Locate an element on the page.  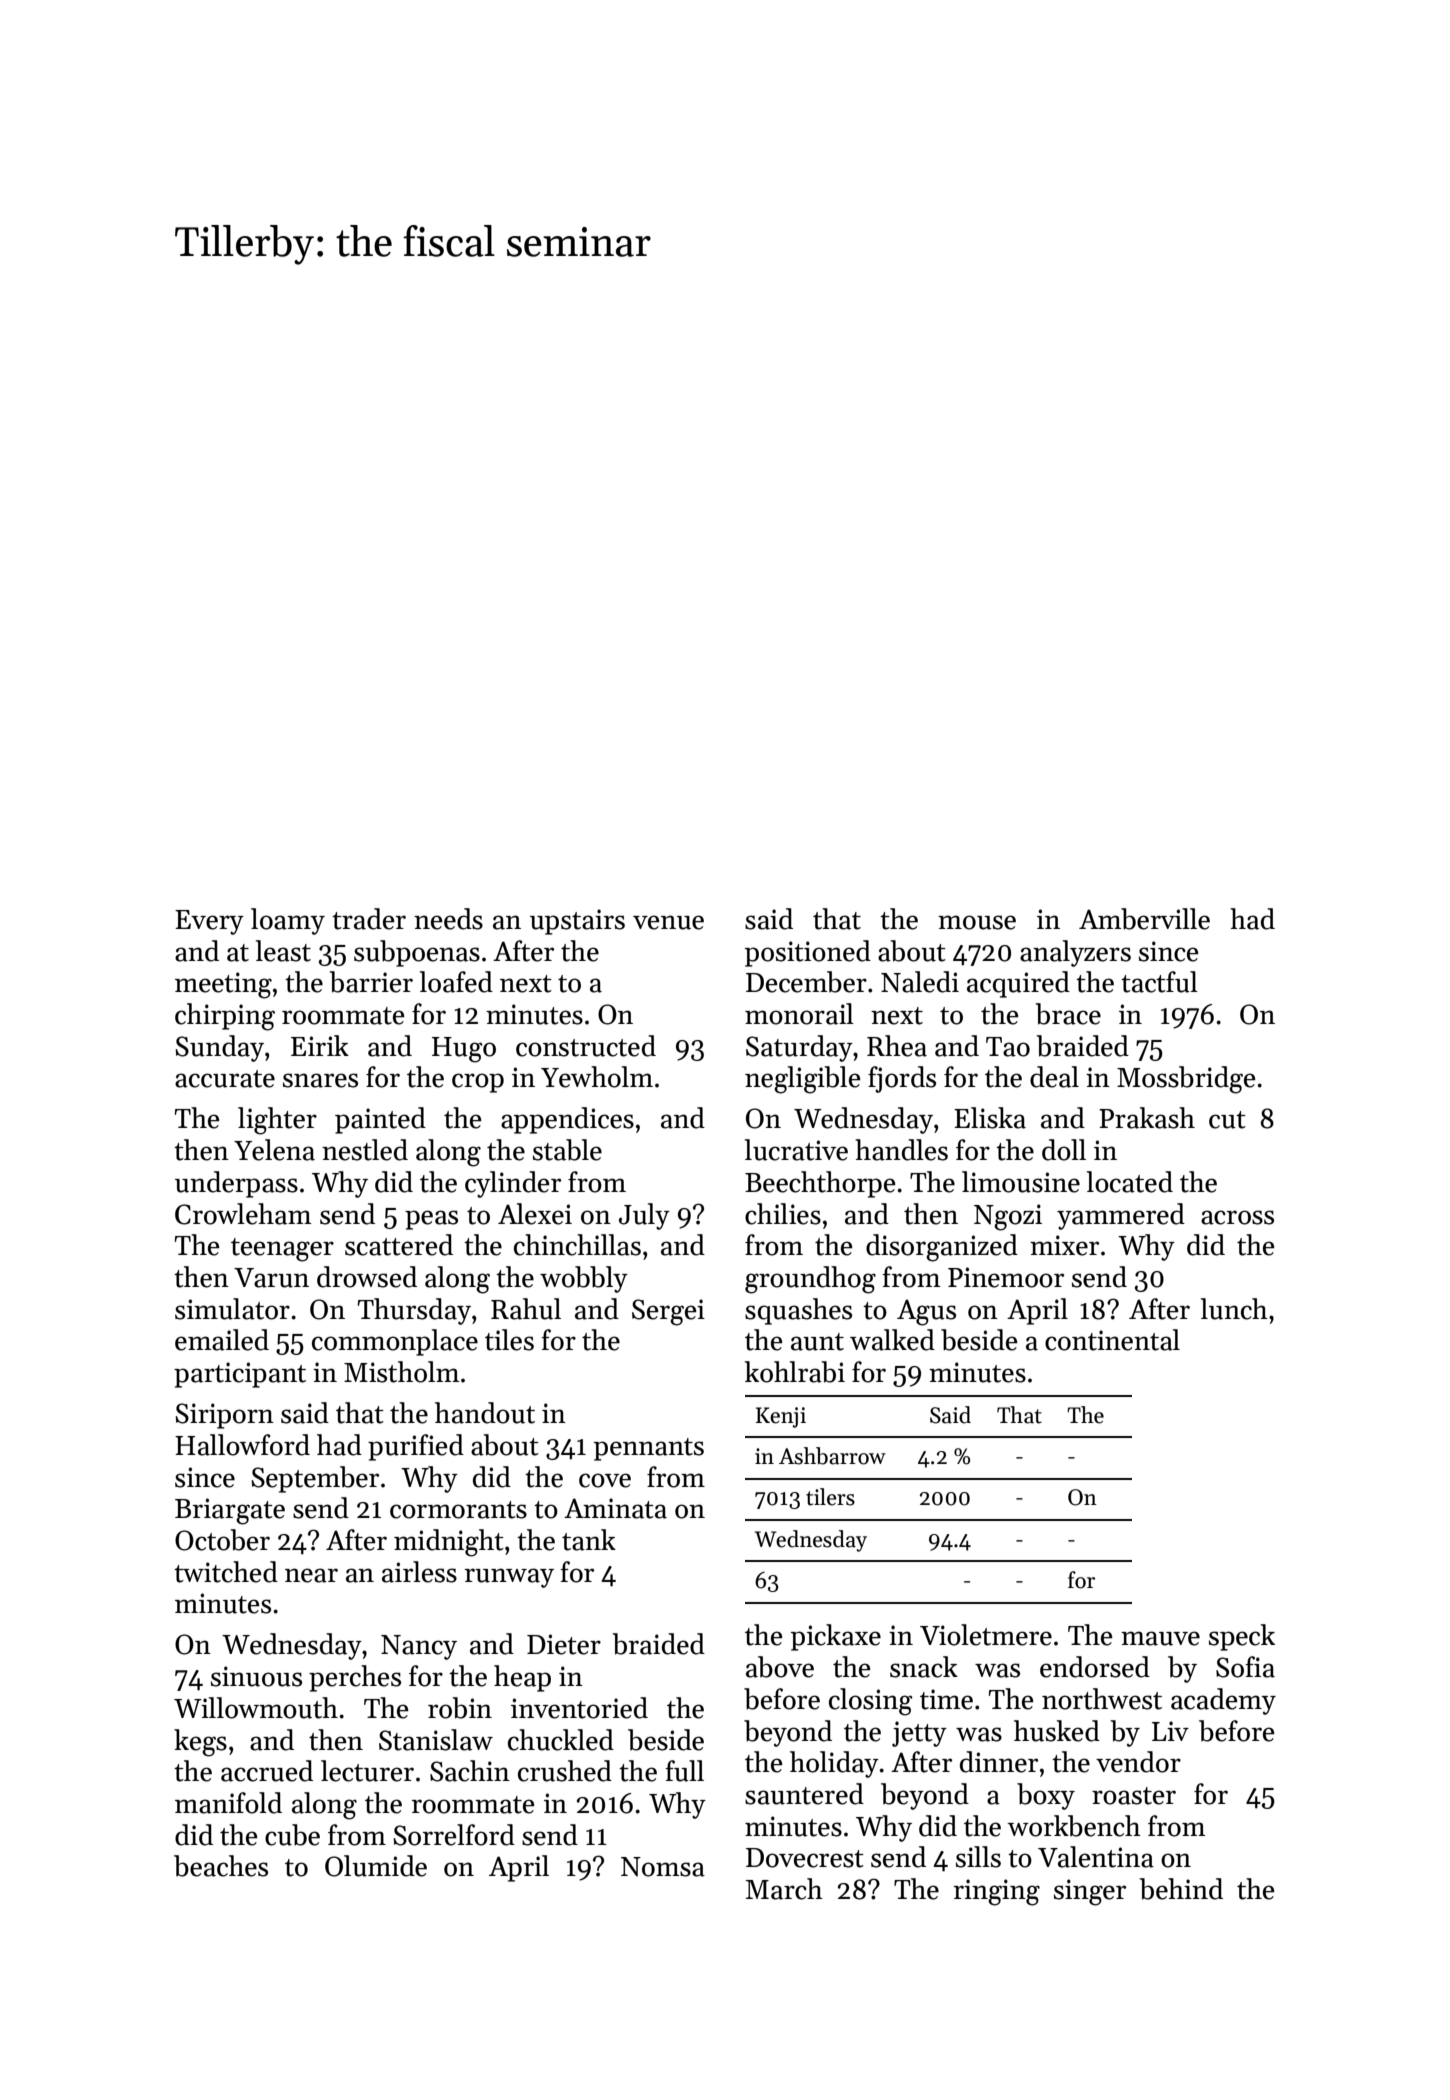
commonplace is located at coordinates (395, 1342).
